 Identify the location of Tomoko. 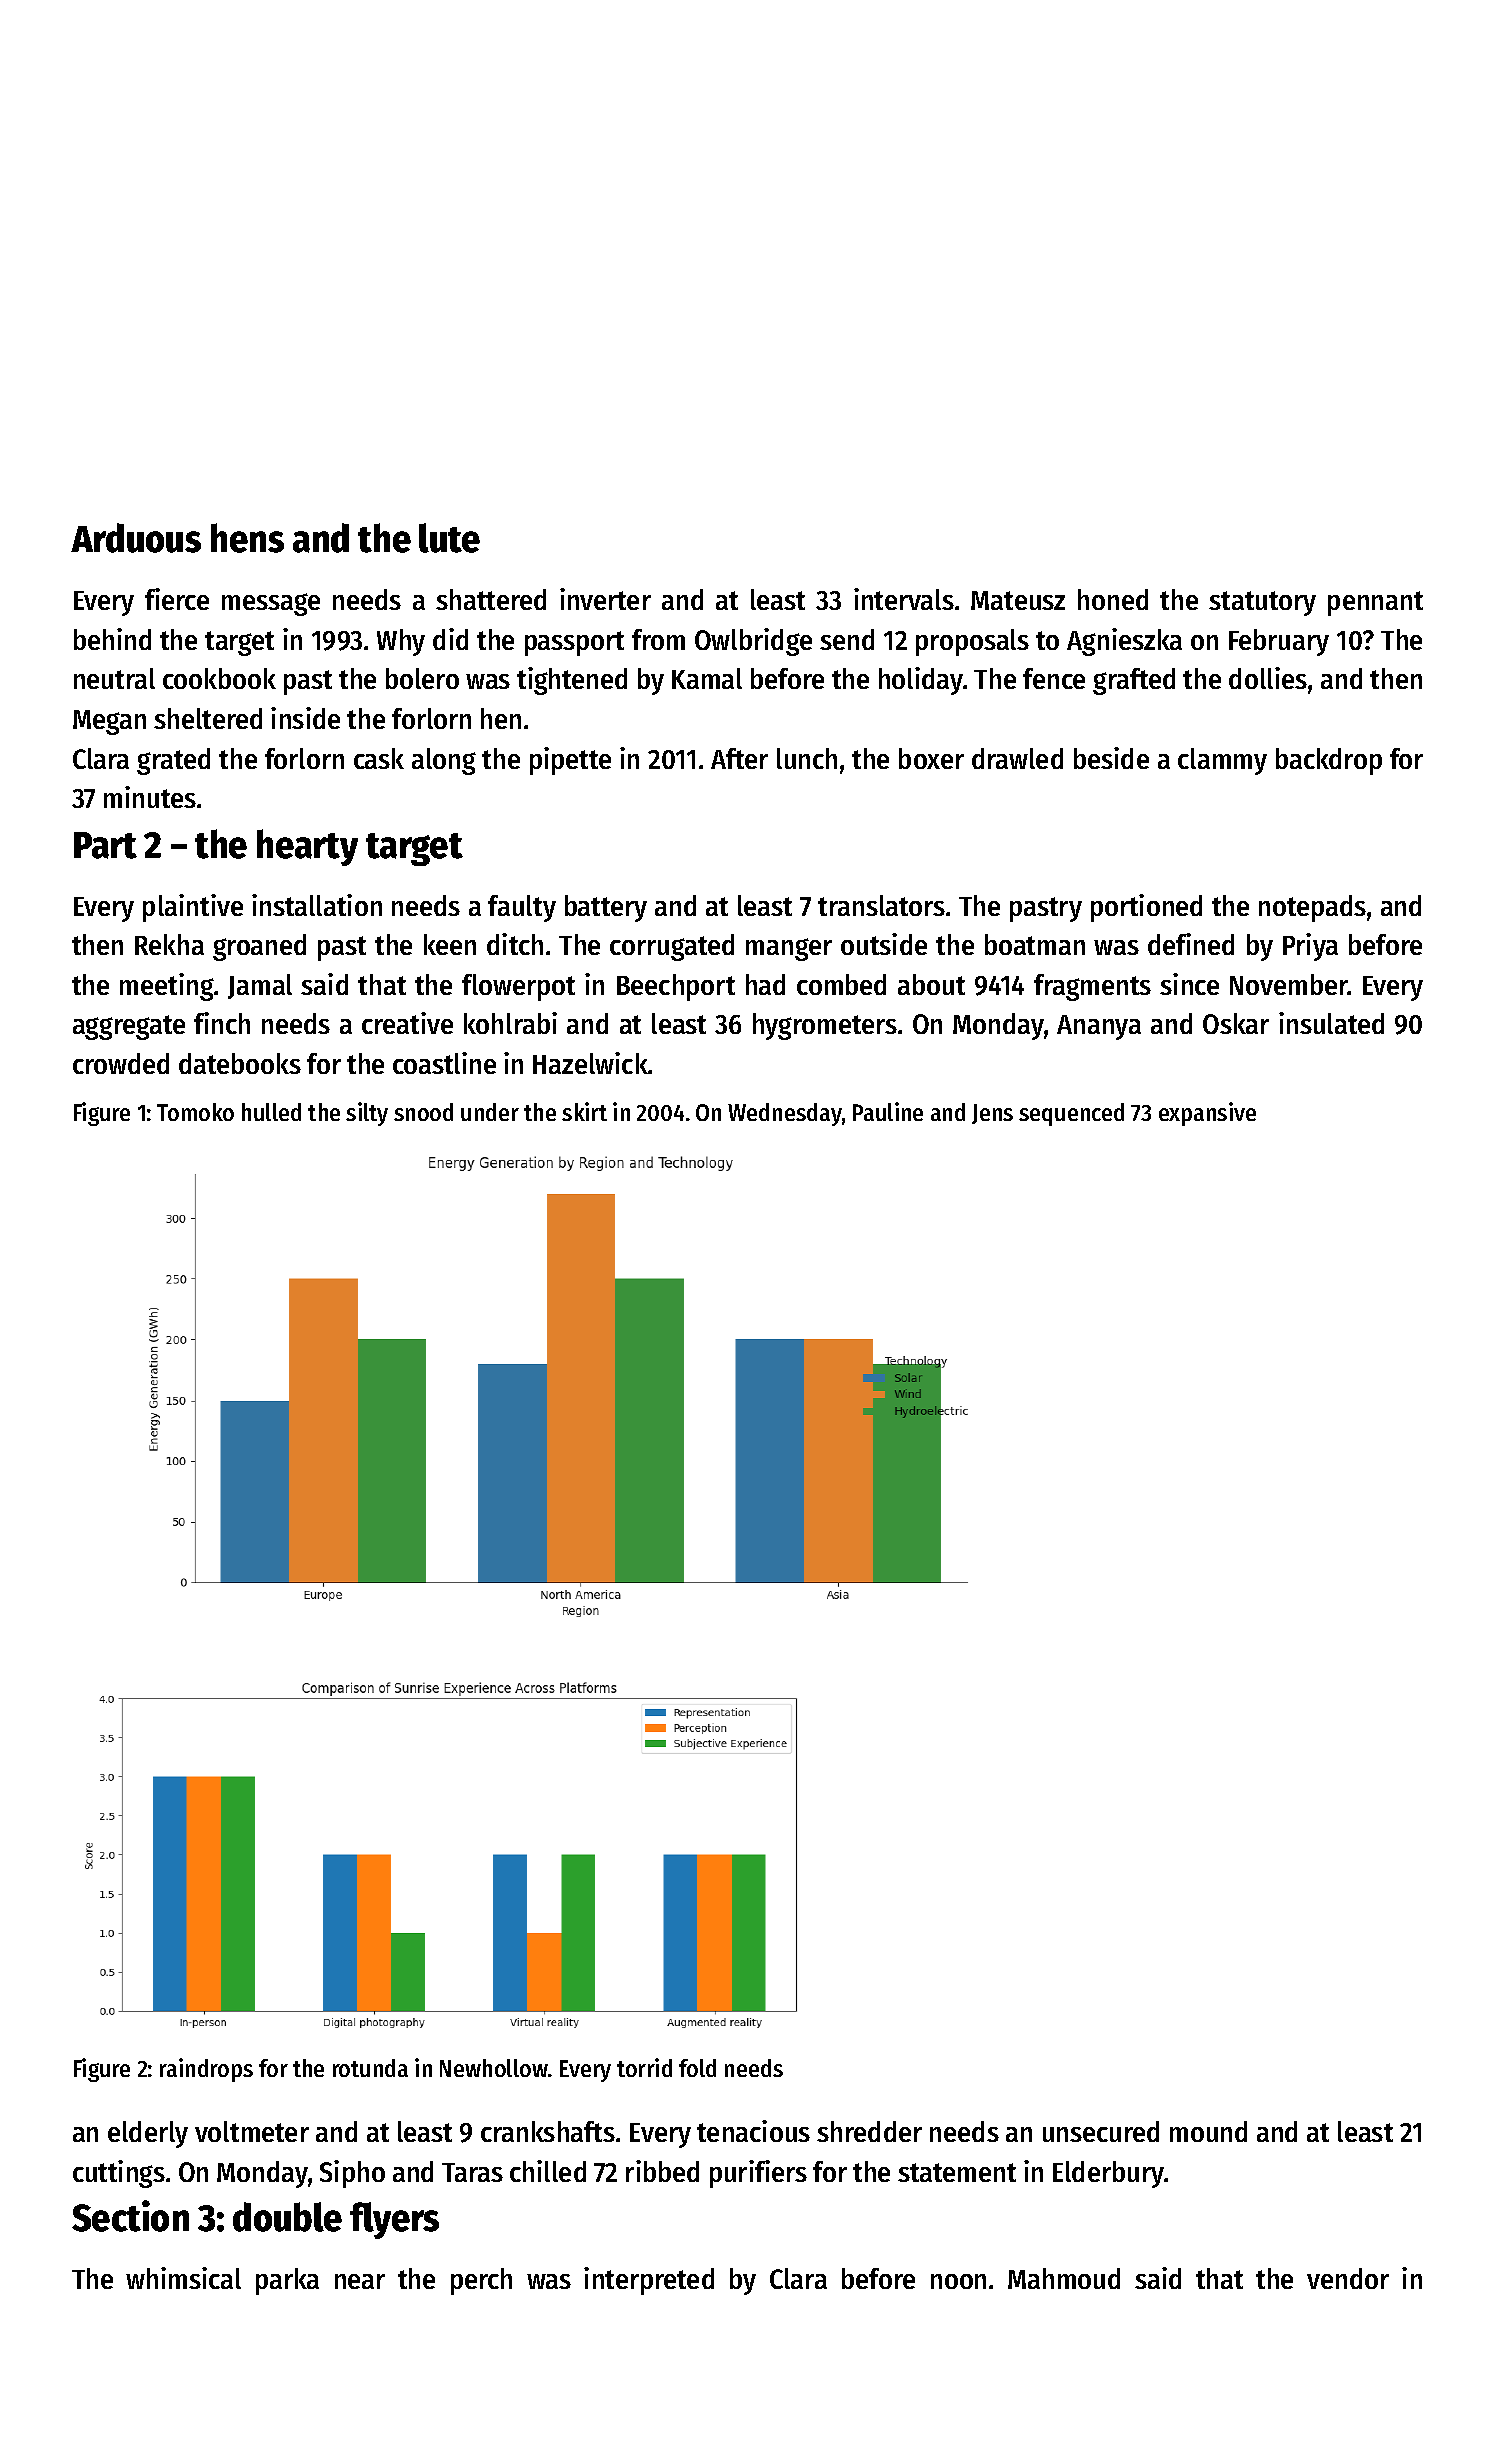
(195, 1112).
